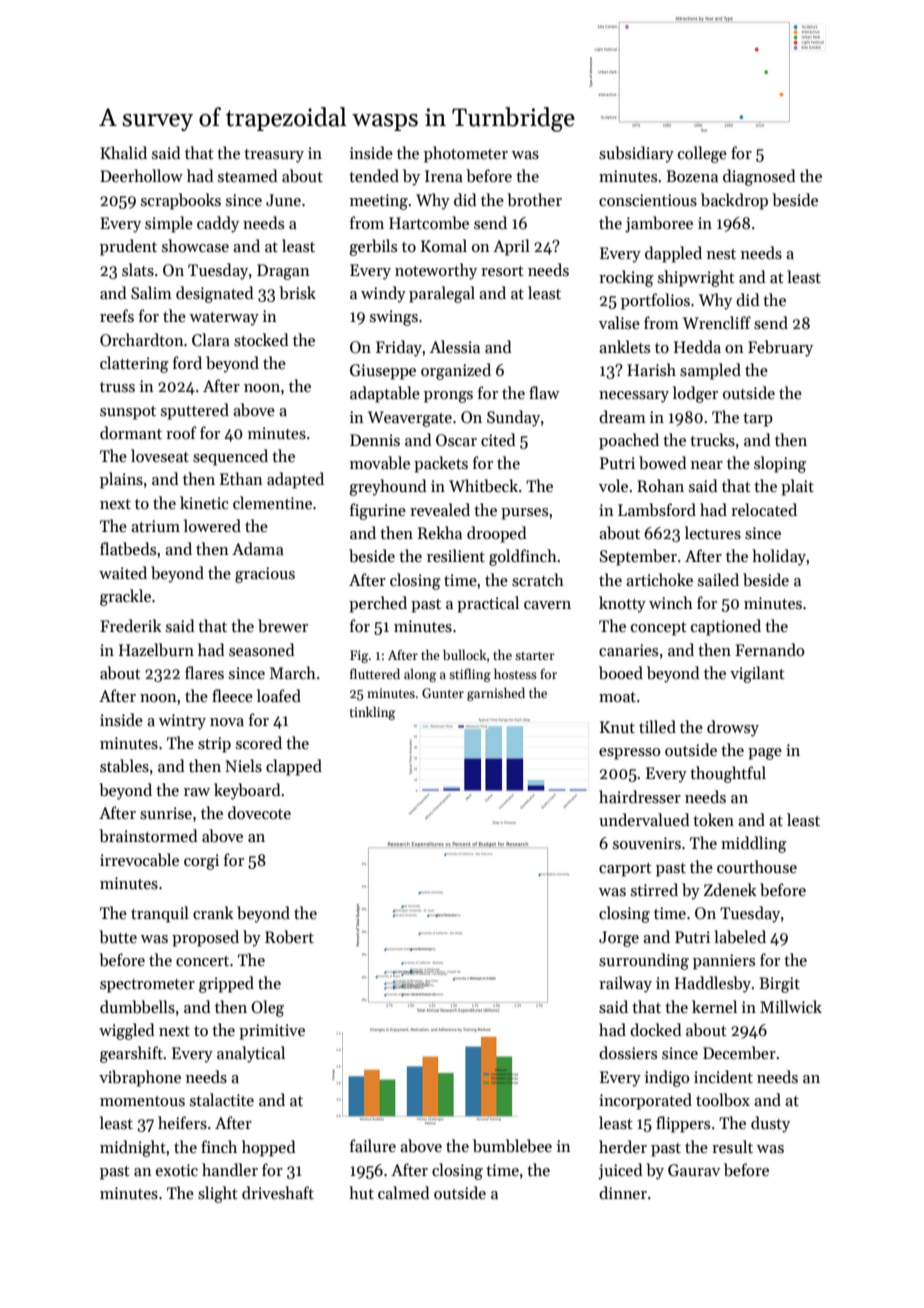  I want to click on gearshift, so click(131, 1054).
